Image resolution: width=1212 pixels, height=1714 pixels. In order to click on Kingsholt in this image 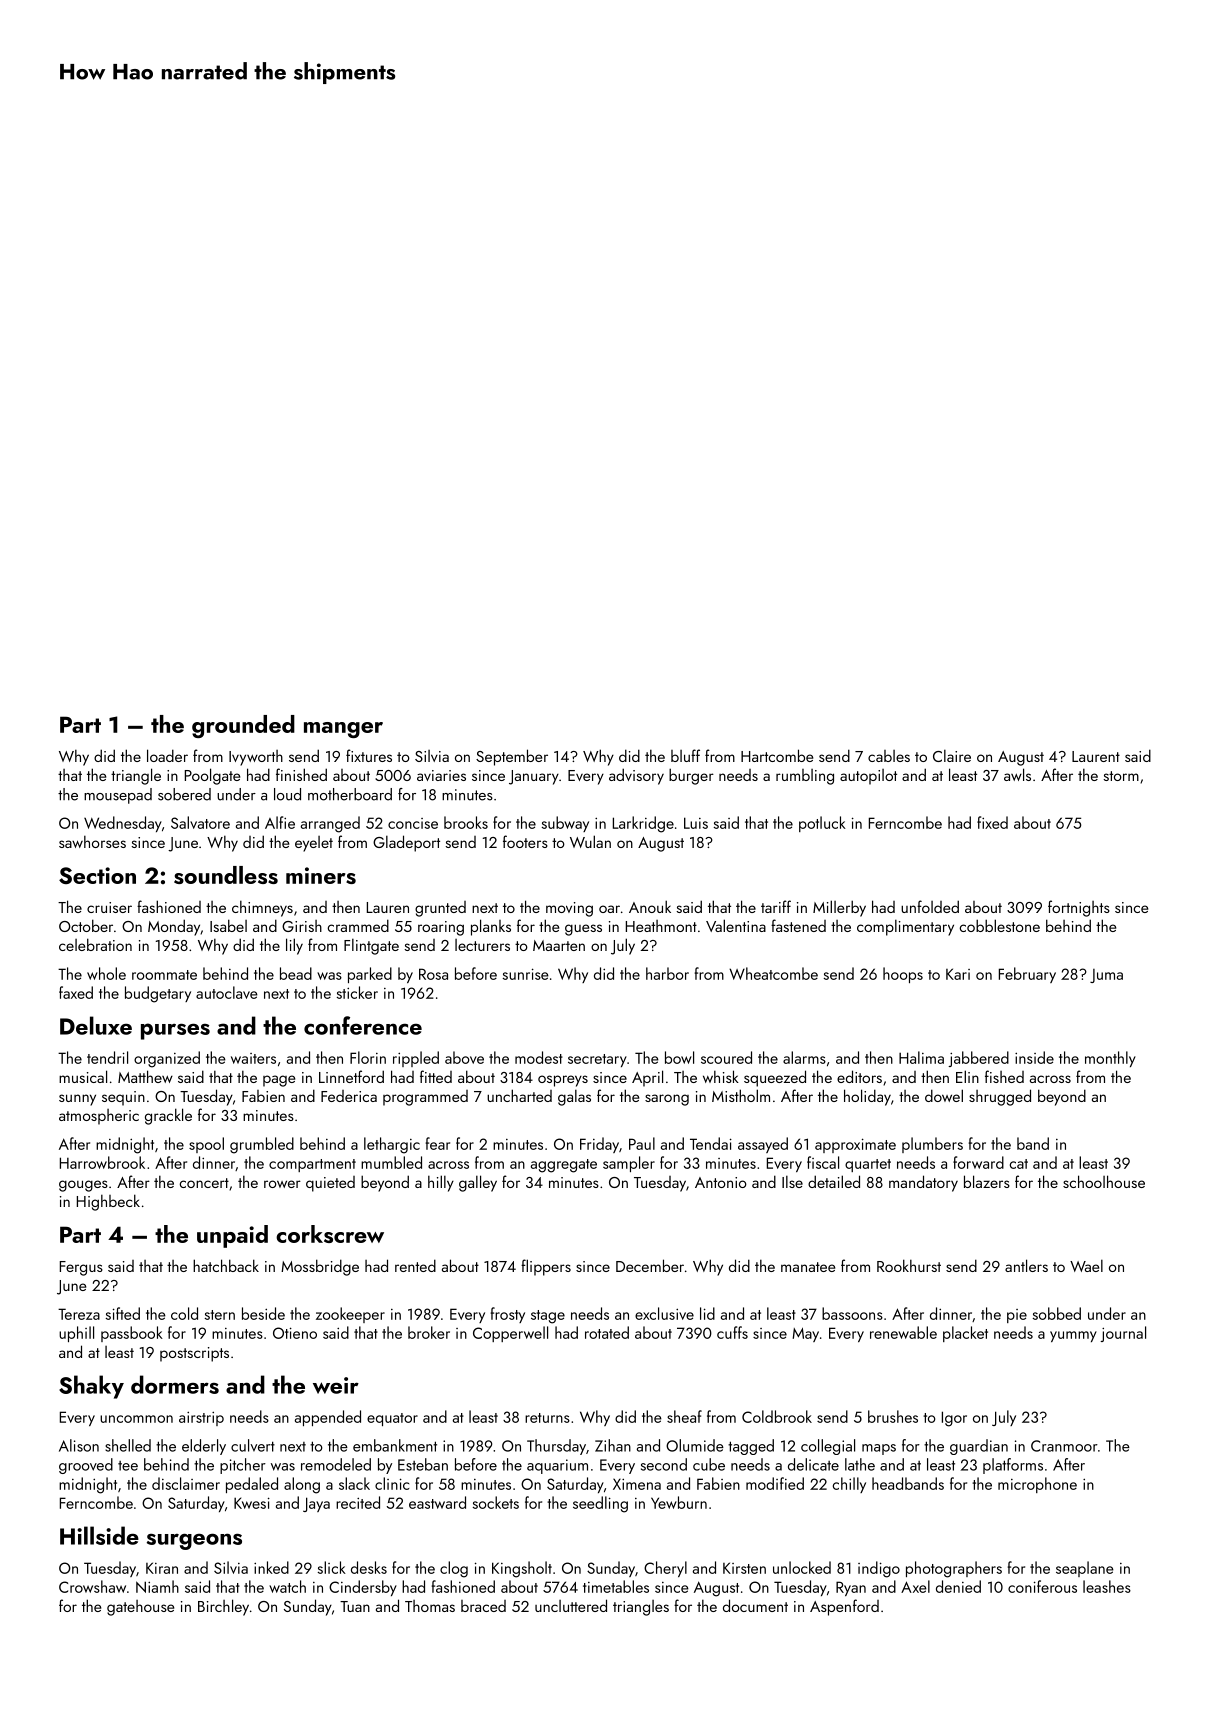, I will do `click(522, 1569)`.
